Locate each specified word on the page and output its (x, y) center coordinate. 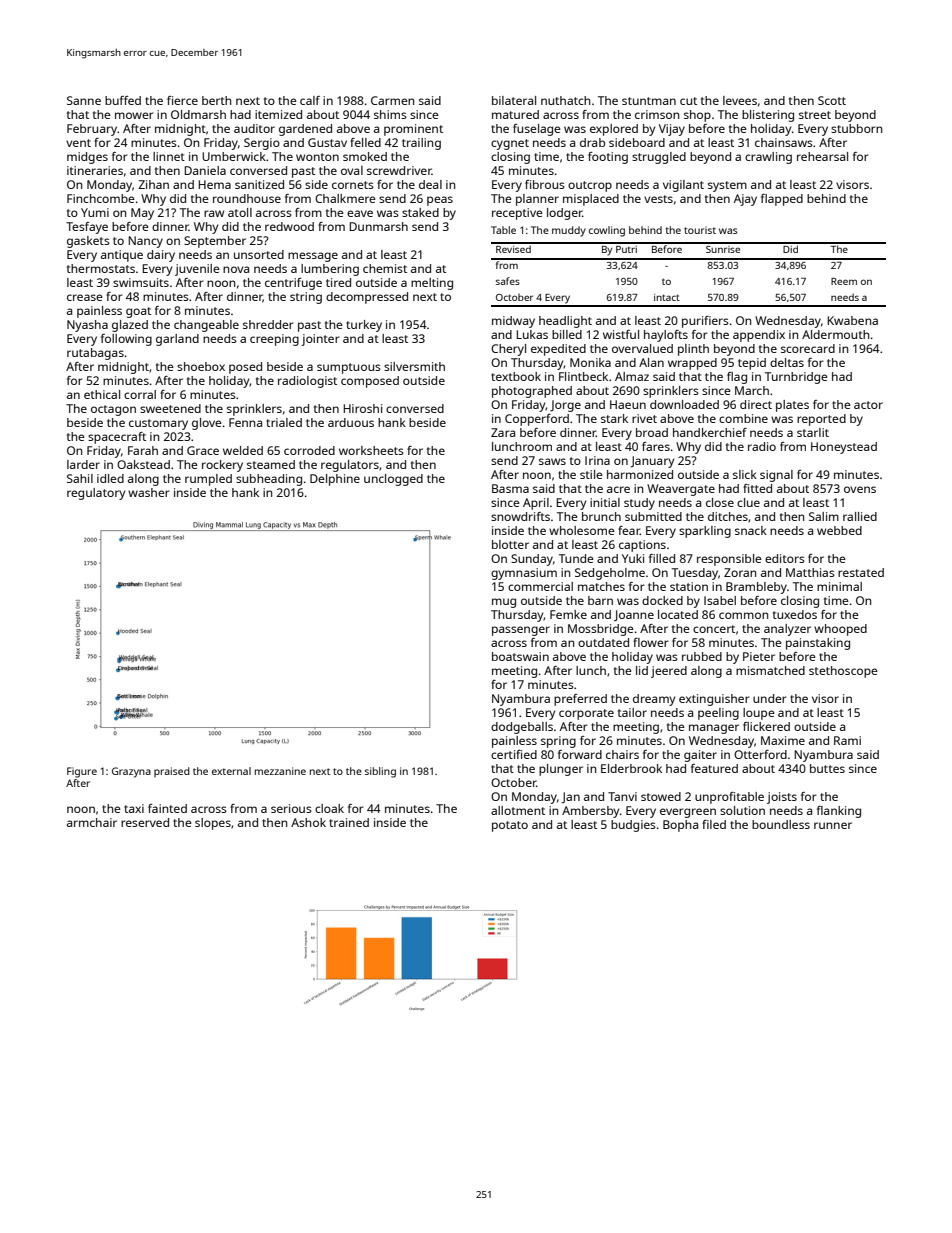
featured (714, 768)
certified (514, 754)
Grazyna (131, 772)
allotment (518, 810)
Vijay (672, 130)
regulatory (96, 494)
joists (782, 798)
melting (432, 284)
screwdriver (399, 170)
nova (236, 269)
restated (861, 572)
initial (605, 502)
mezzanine (280, 771)
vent (78, 143)
